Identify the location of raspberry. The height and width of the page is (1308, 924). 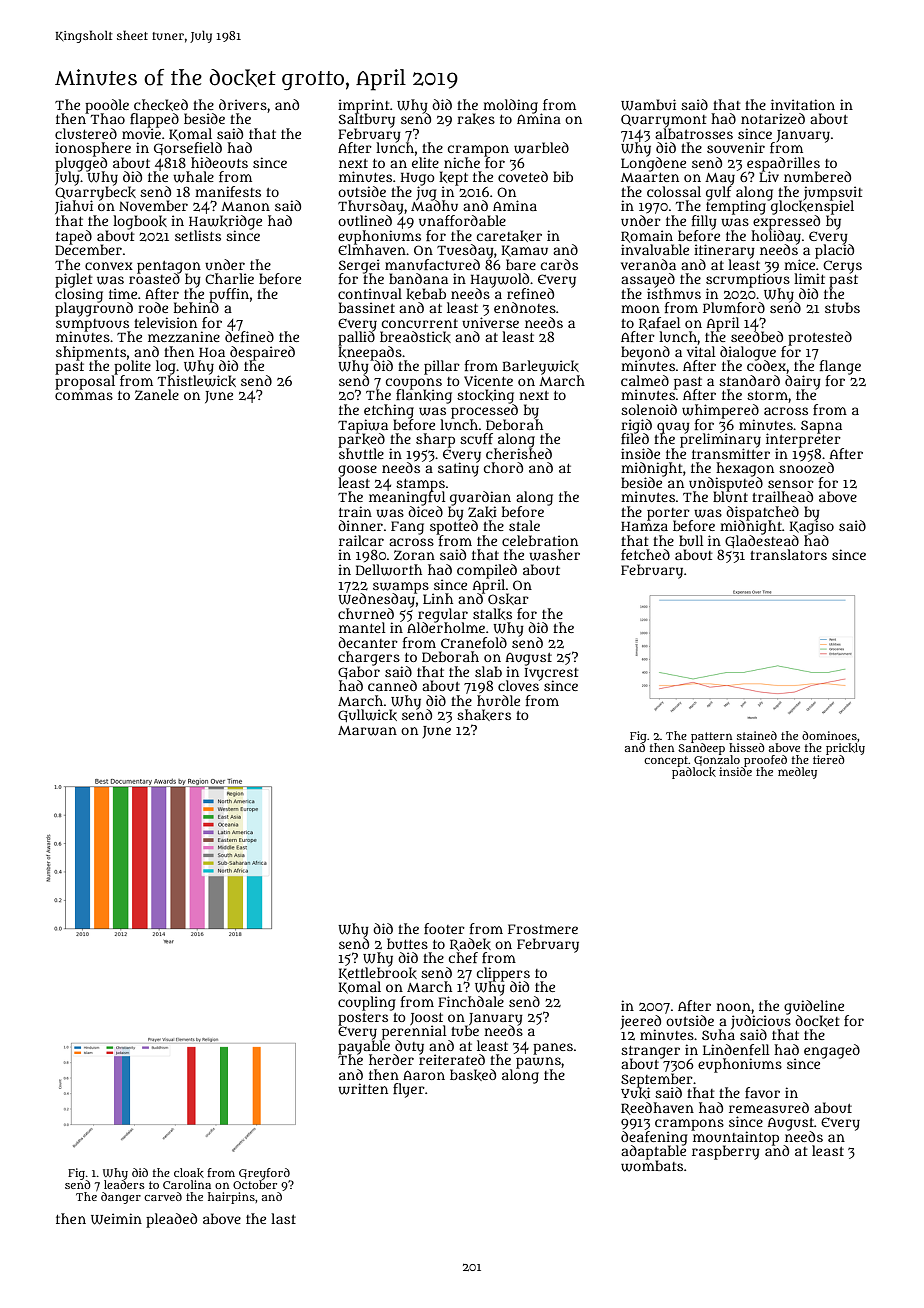
(726, 1152).
